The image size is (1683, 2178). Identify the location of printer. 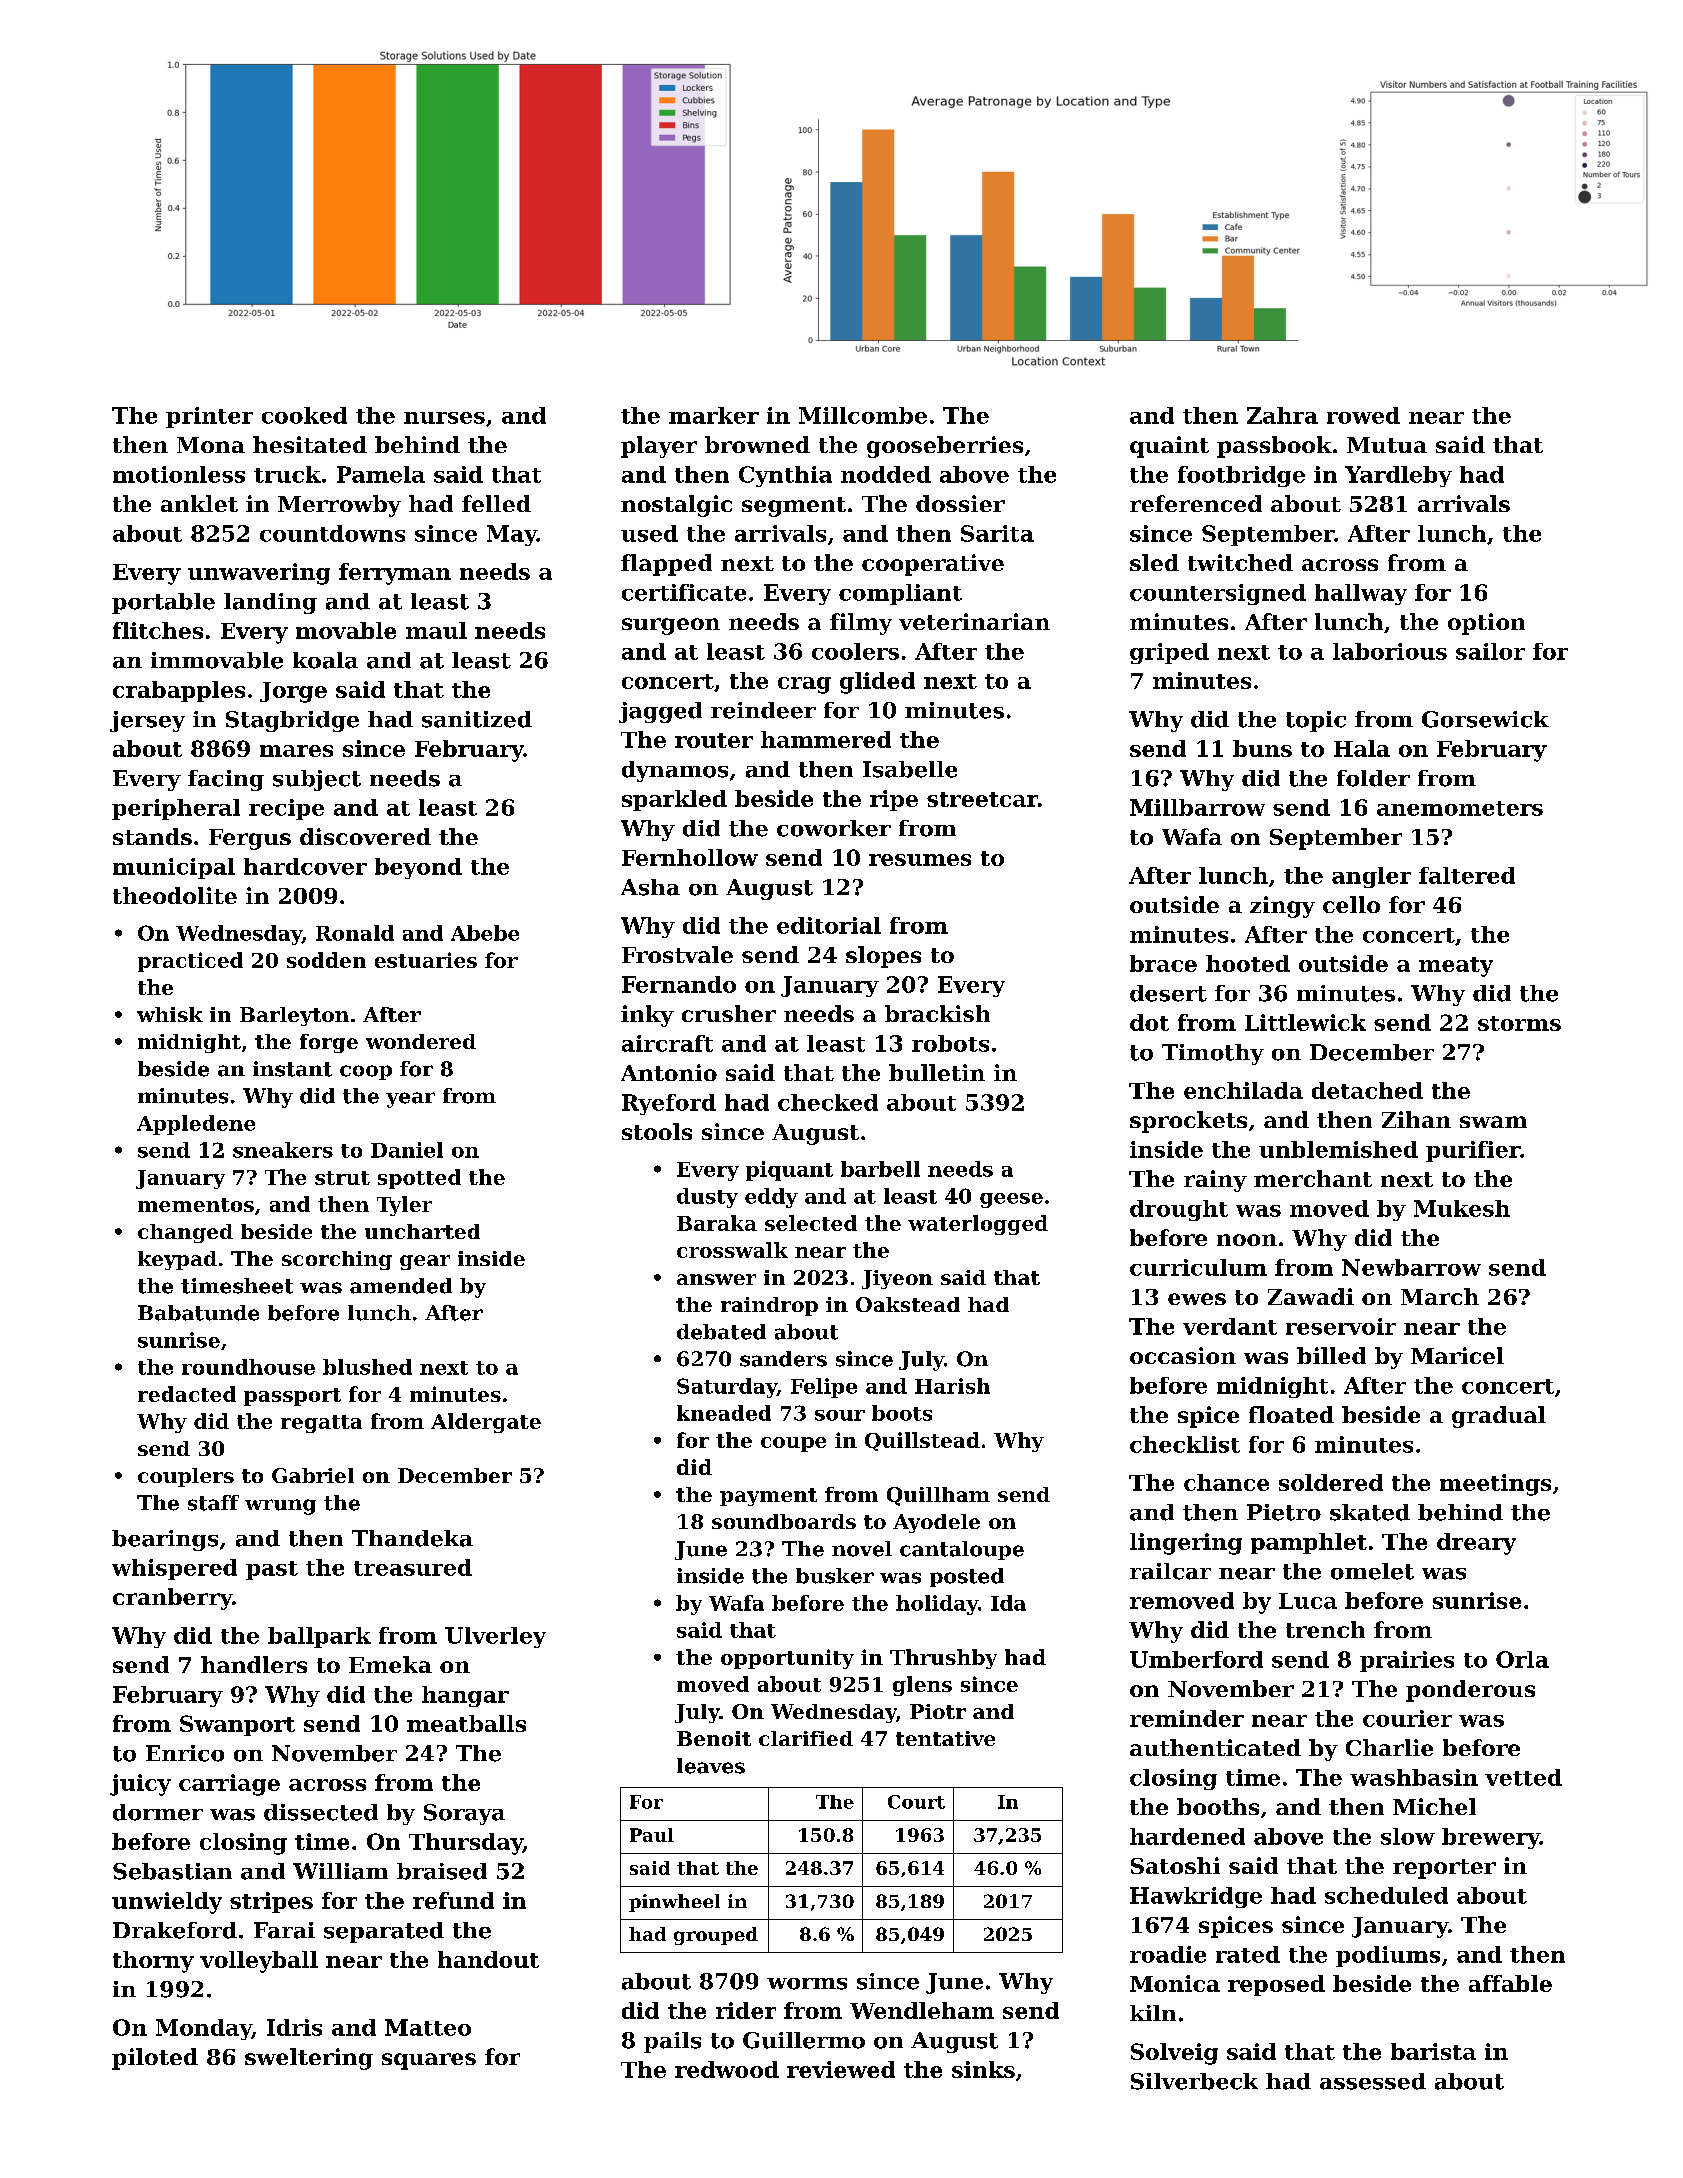
(209, 417).
